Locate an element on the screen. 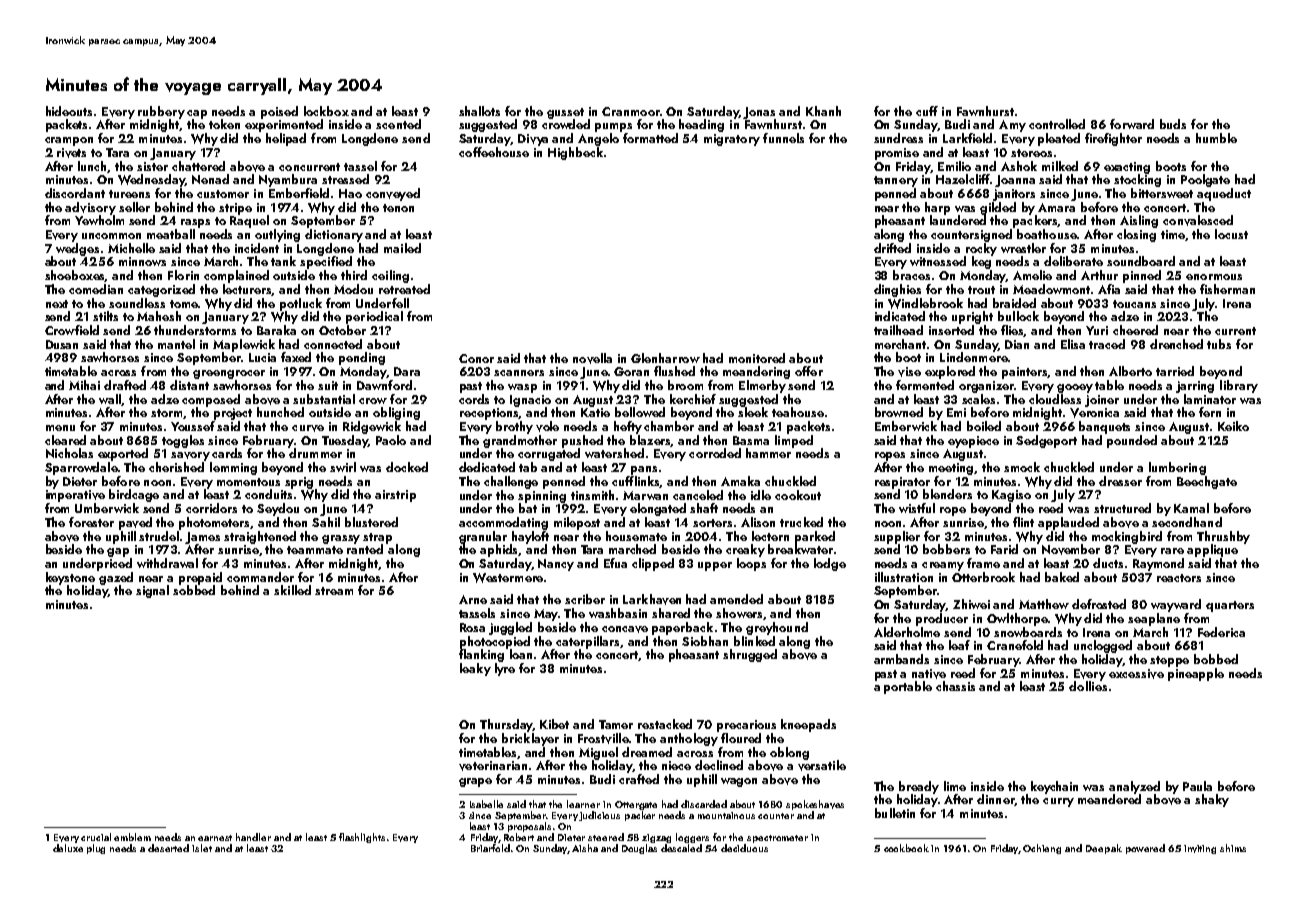 The width and height of the screenshot is (1308, 924). token is located at coordinates (224, 124).
